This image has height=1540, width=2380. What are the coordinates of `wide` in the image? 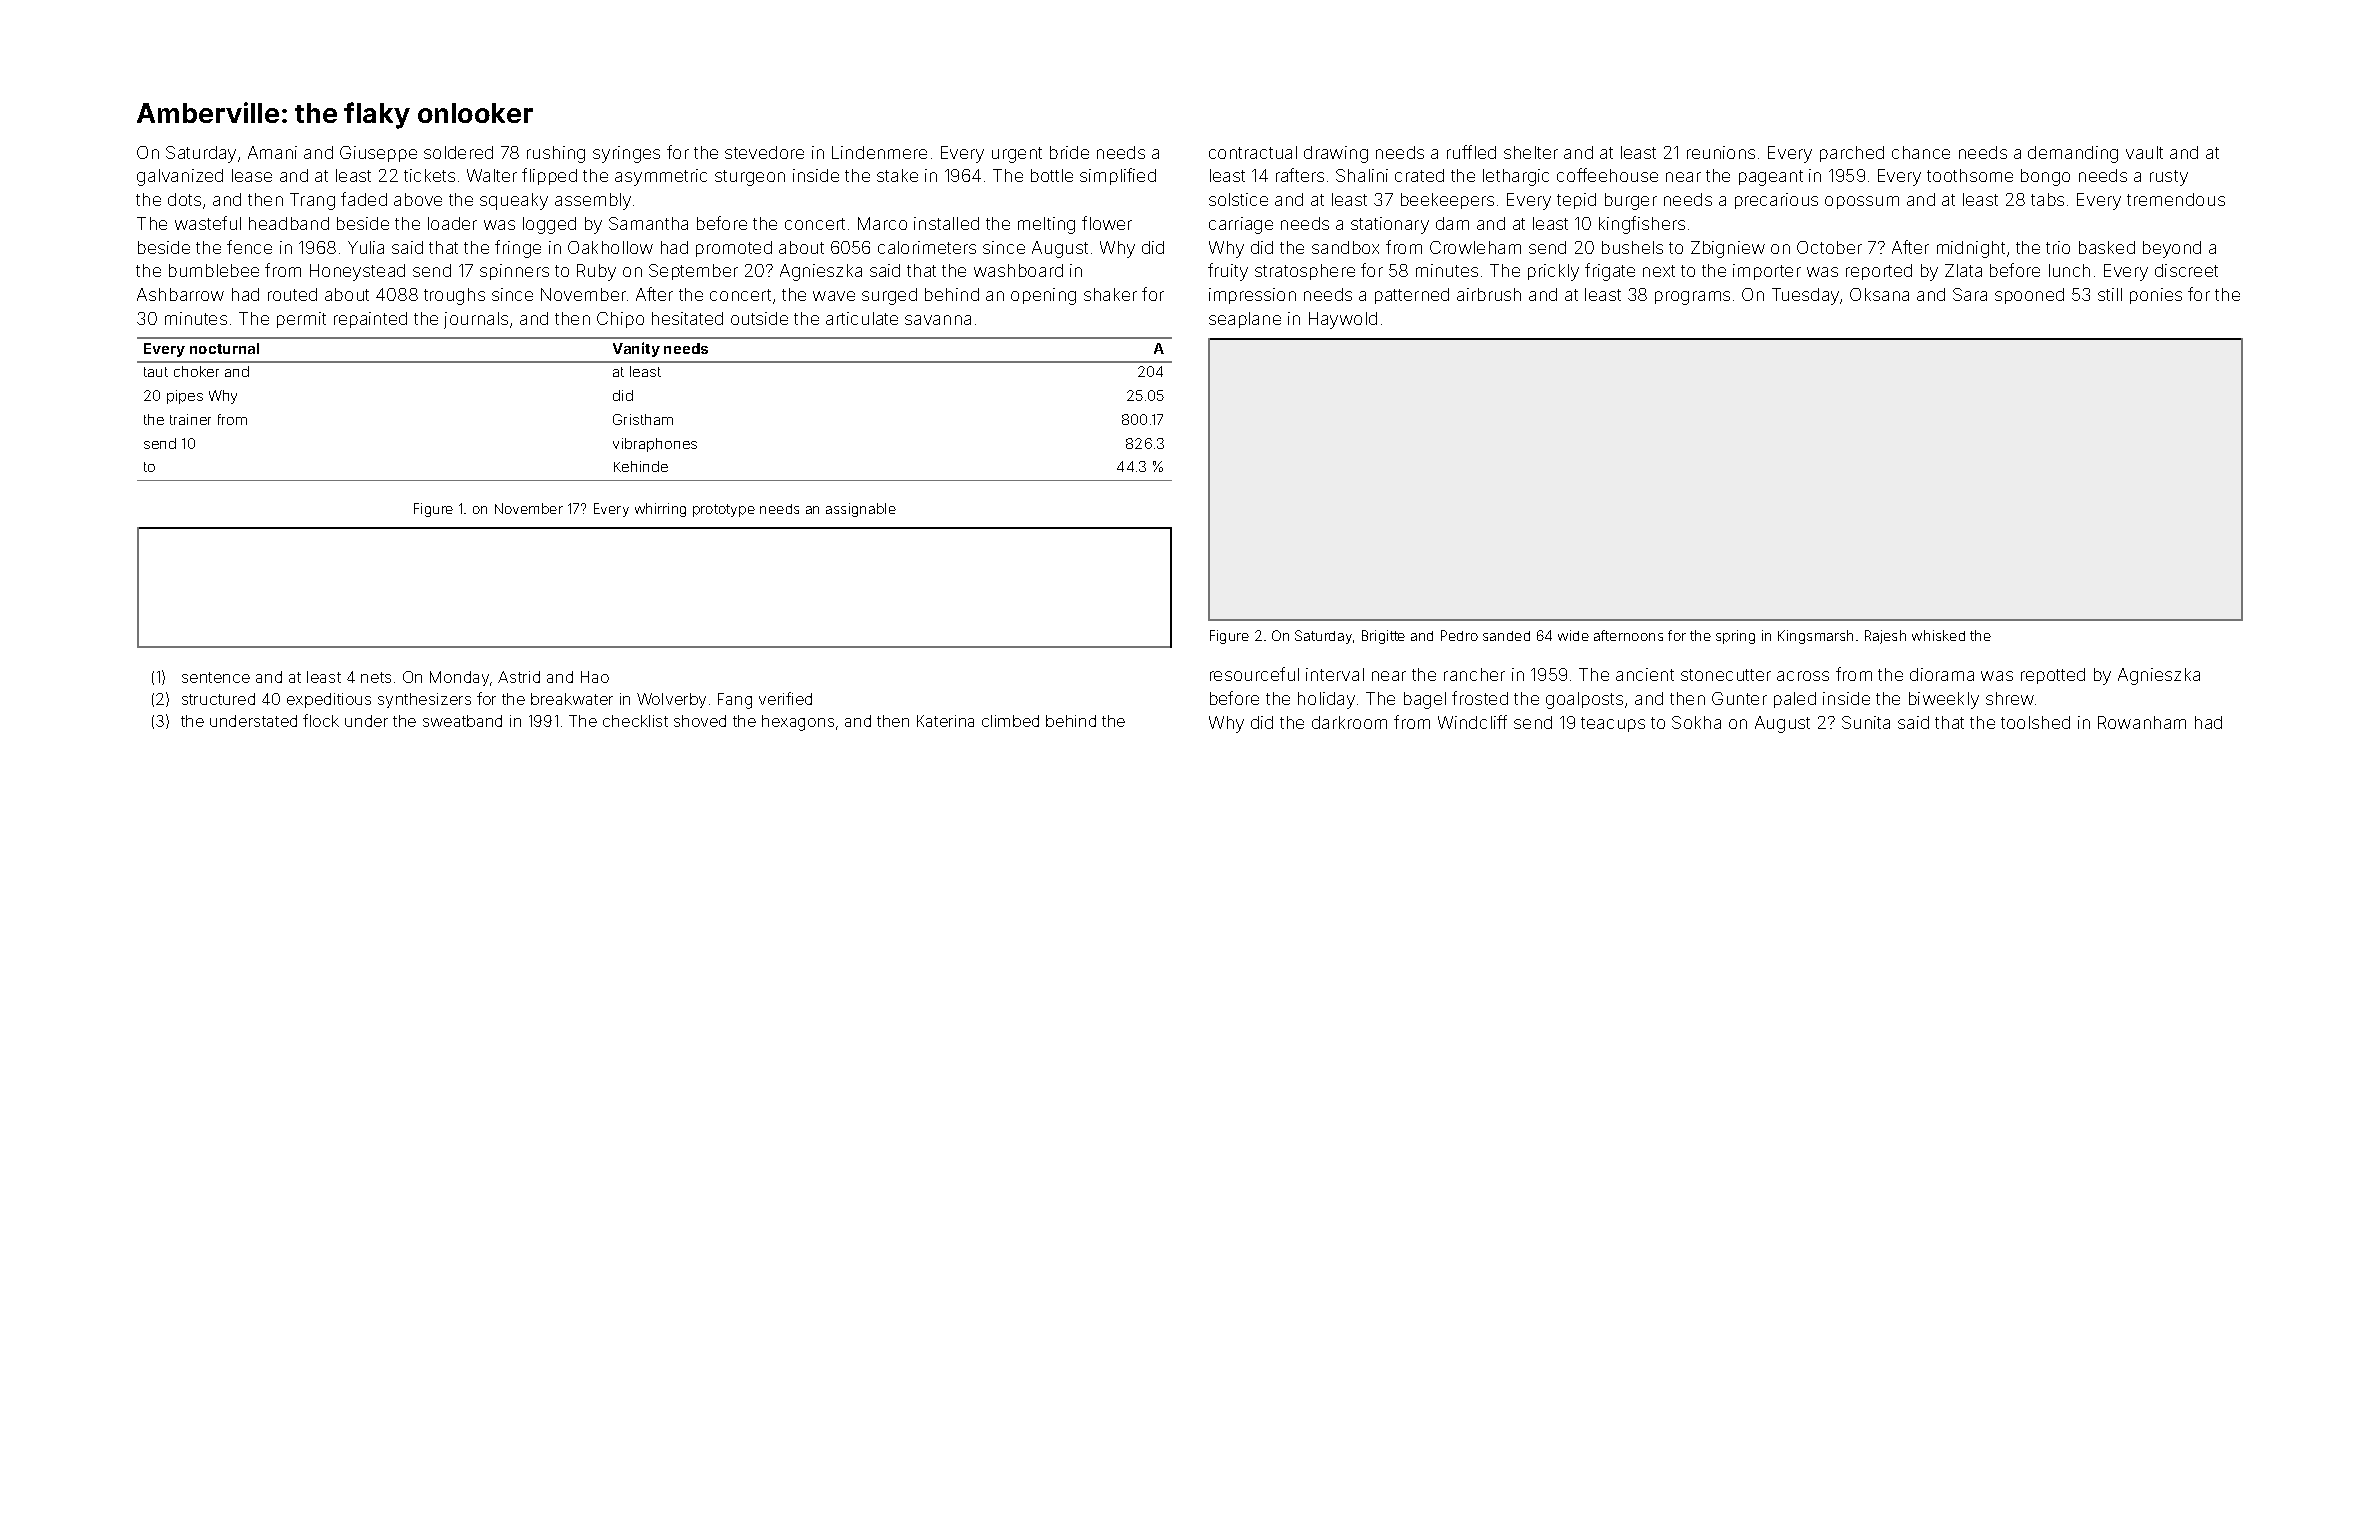 It's located at (1573, 635).
